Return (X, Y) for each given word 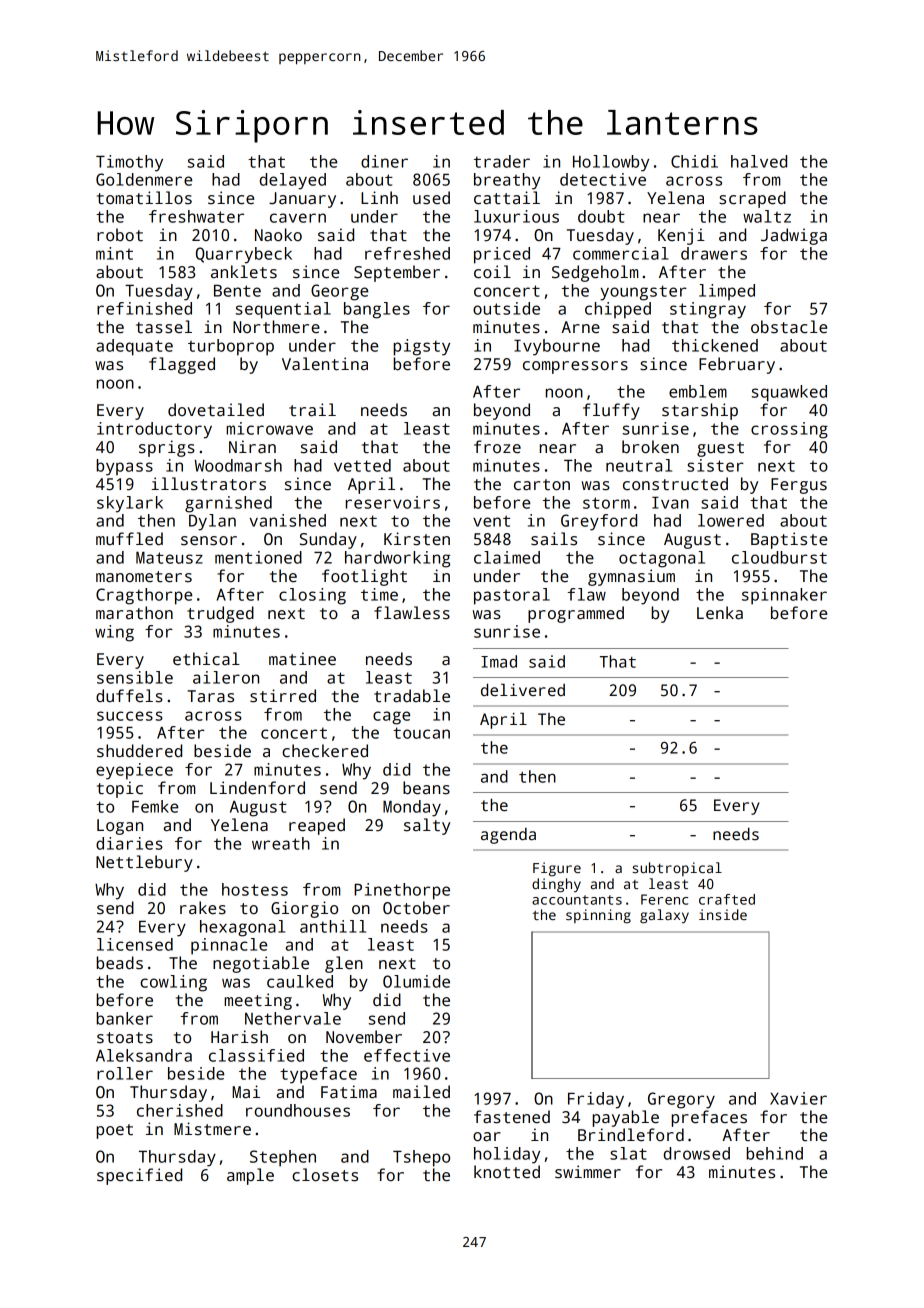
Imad (499, 661)
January (302, 200)
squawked (789, 393)
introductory (154, 430)
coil (492, 272)
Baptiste (789, 540)
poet (114, 1131)
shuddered (139, 751)
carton (542, 485)
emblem (698, 391)
